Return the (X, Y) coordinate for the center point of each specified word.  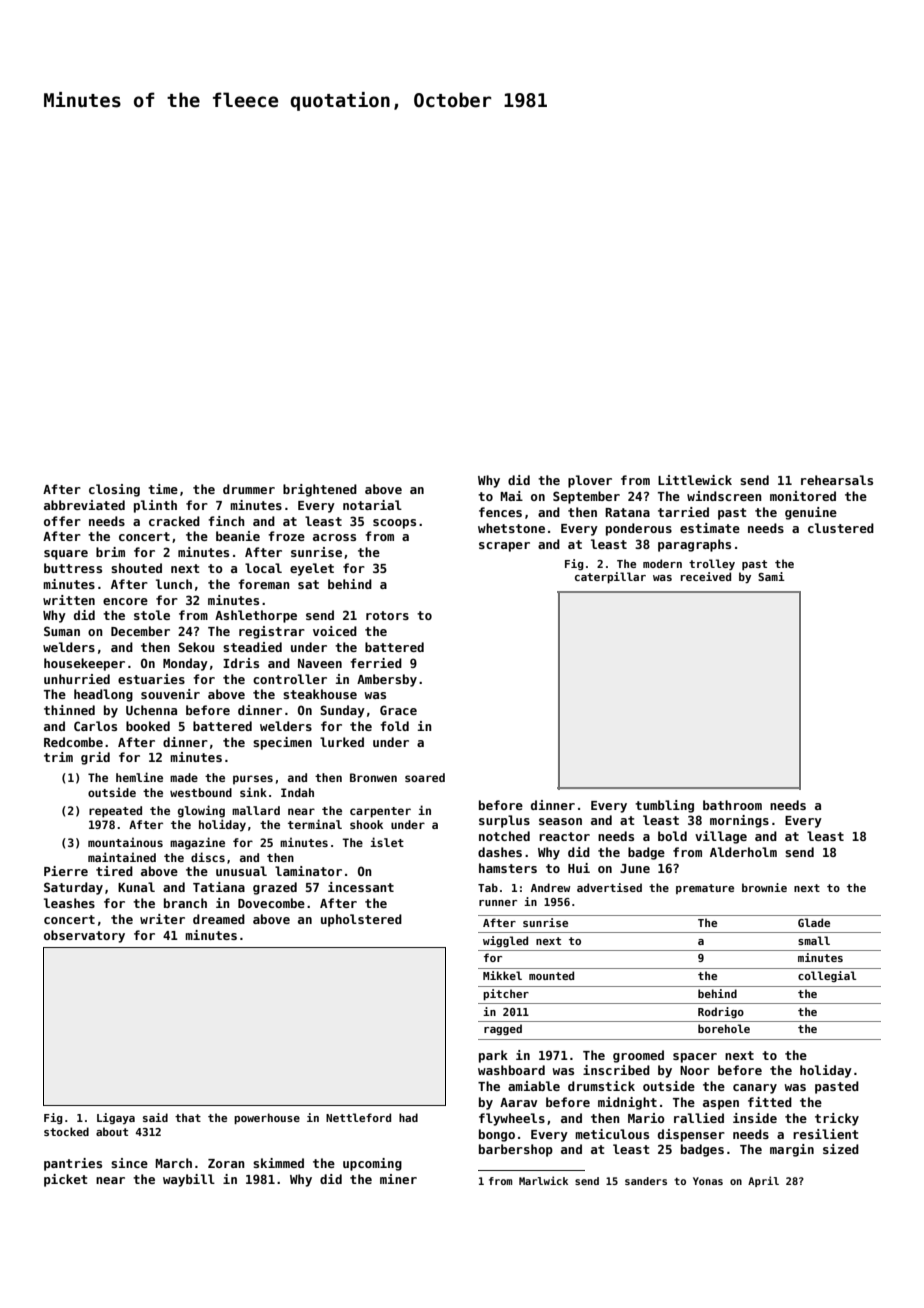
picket (66, 1180)
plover (590, 481)
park (493, 1056)
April (763, 1181)
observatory (84, 936)
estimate (710, 528)
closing (114, 490)
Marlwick (543, 1180)
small (814, 940)
